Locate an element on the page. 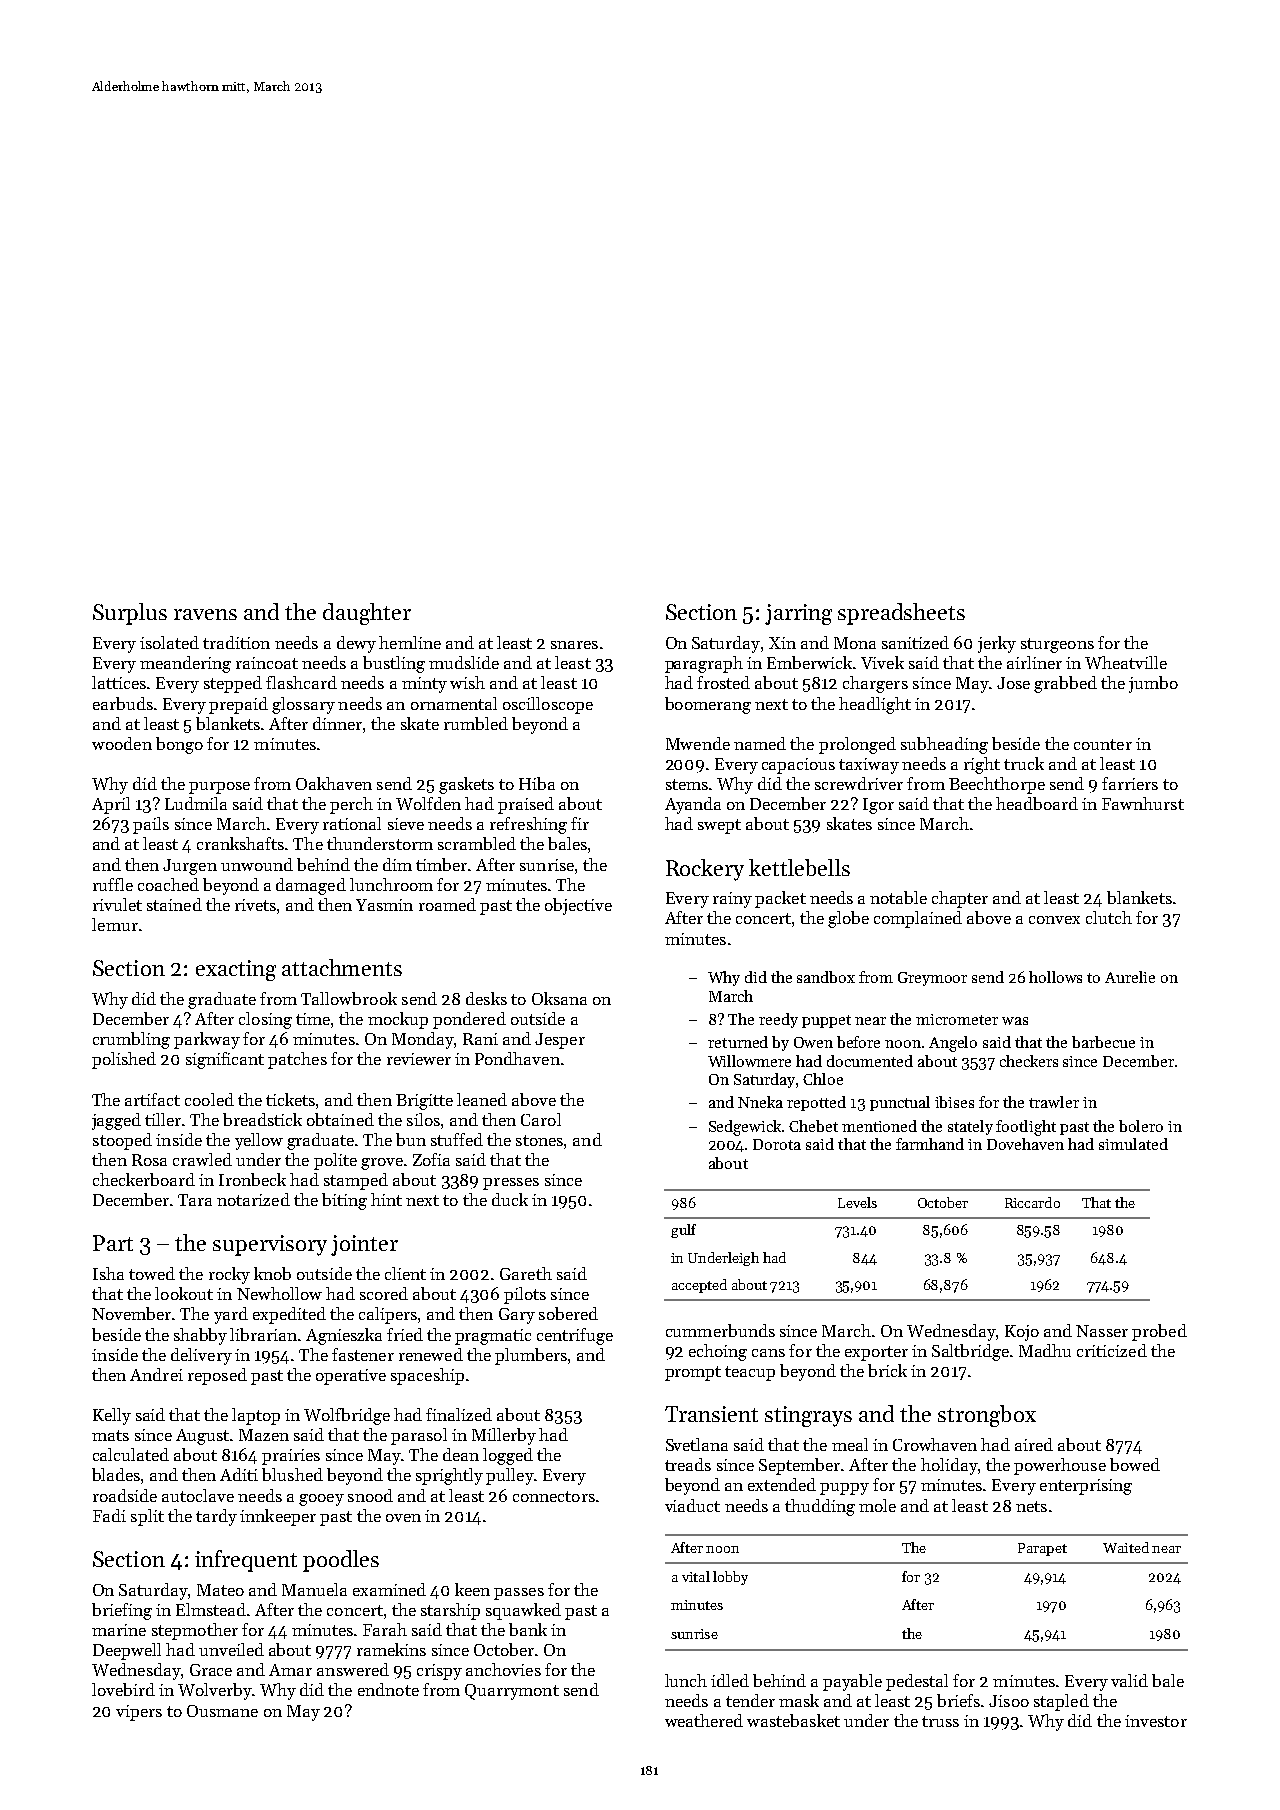 Image resolution: width=1280 pixels, height=1810 pixels. snares is located at coordinates (574, 645).
